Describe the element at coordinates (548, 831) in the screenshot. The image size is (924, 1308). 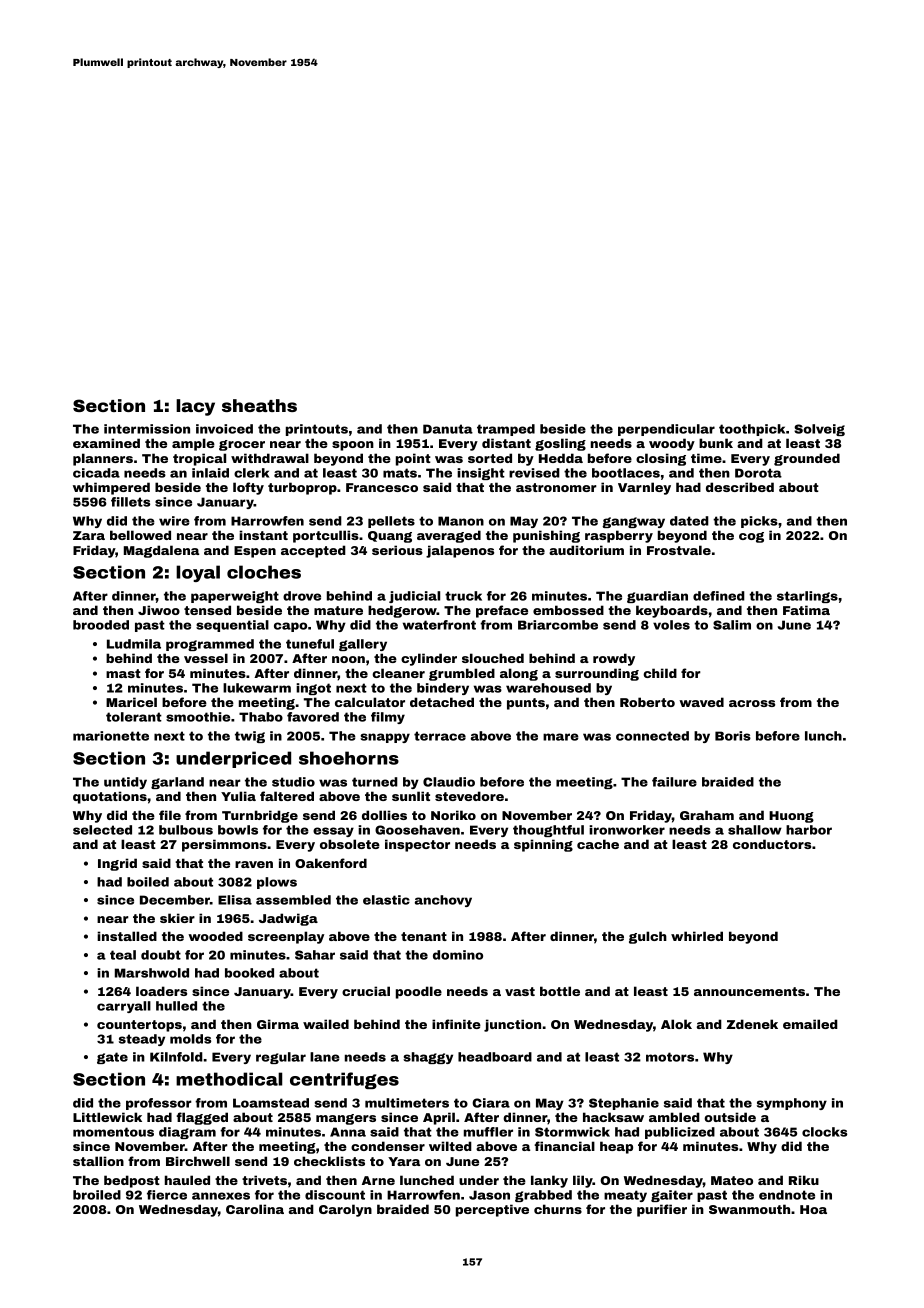
I see `thoughtful` at that location.
